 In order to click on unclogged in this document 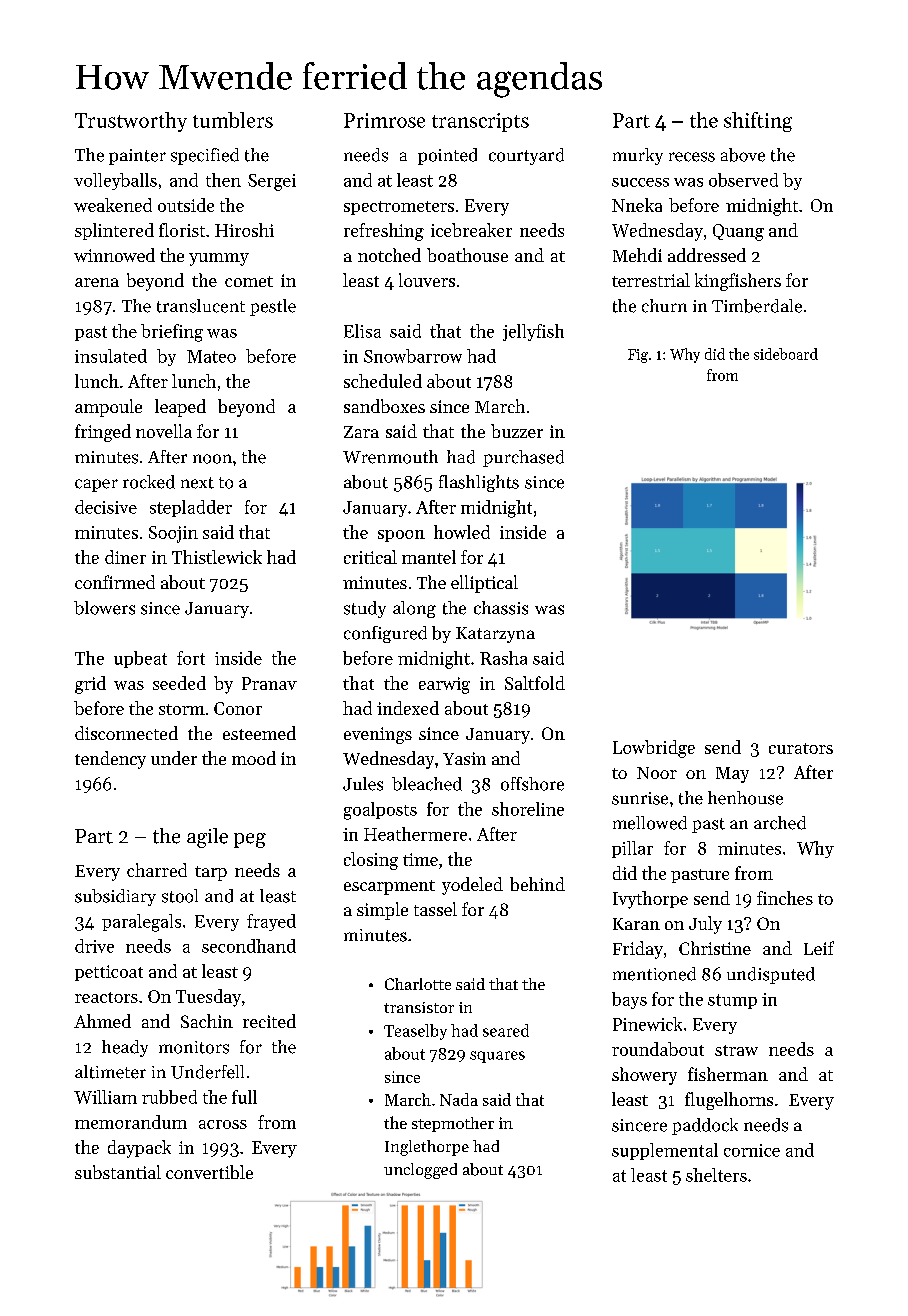, I will do `click(420, 1171)`.
